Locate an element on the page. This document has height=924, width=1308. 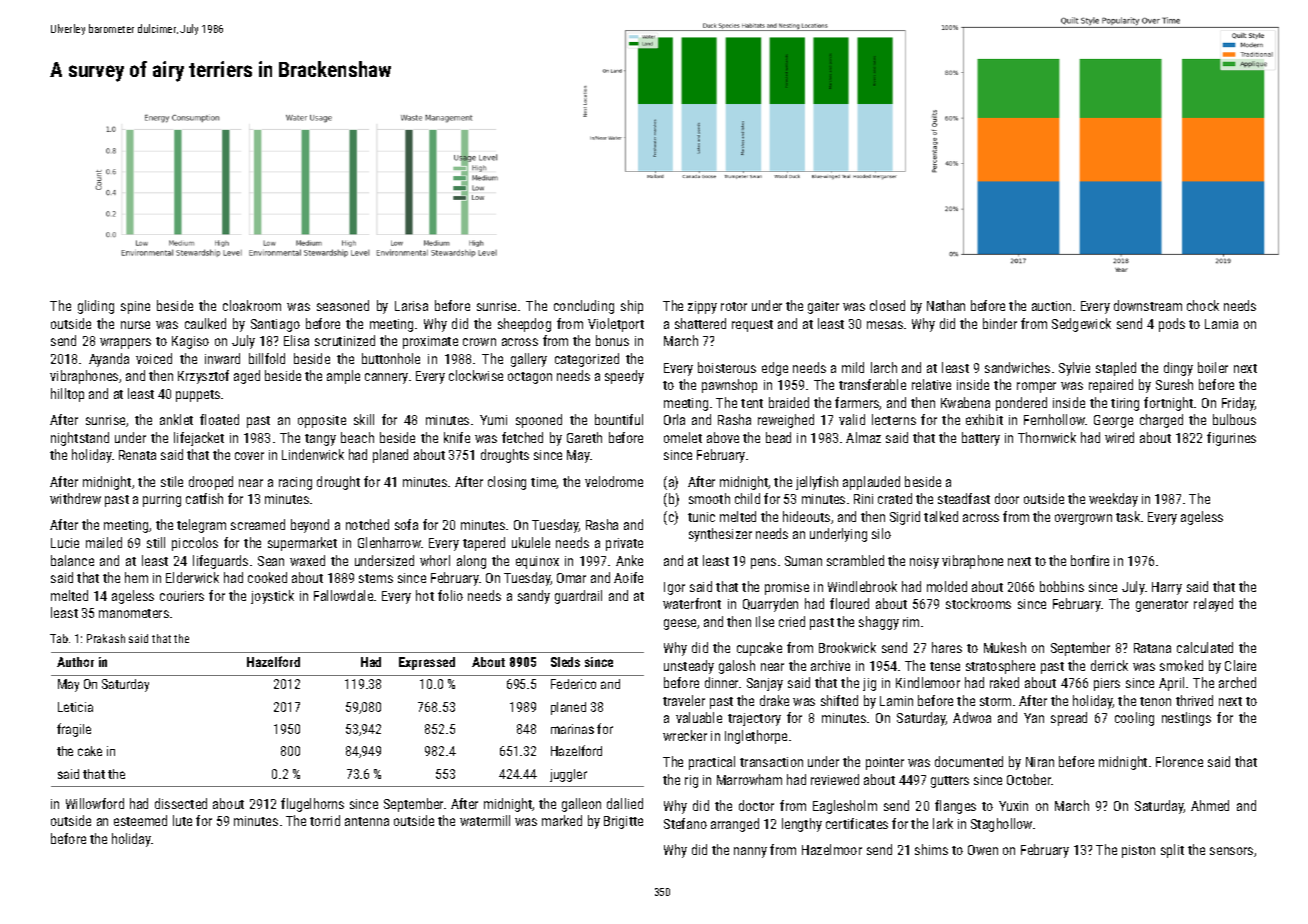
reweighed is located at coordinates (786, 421).
